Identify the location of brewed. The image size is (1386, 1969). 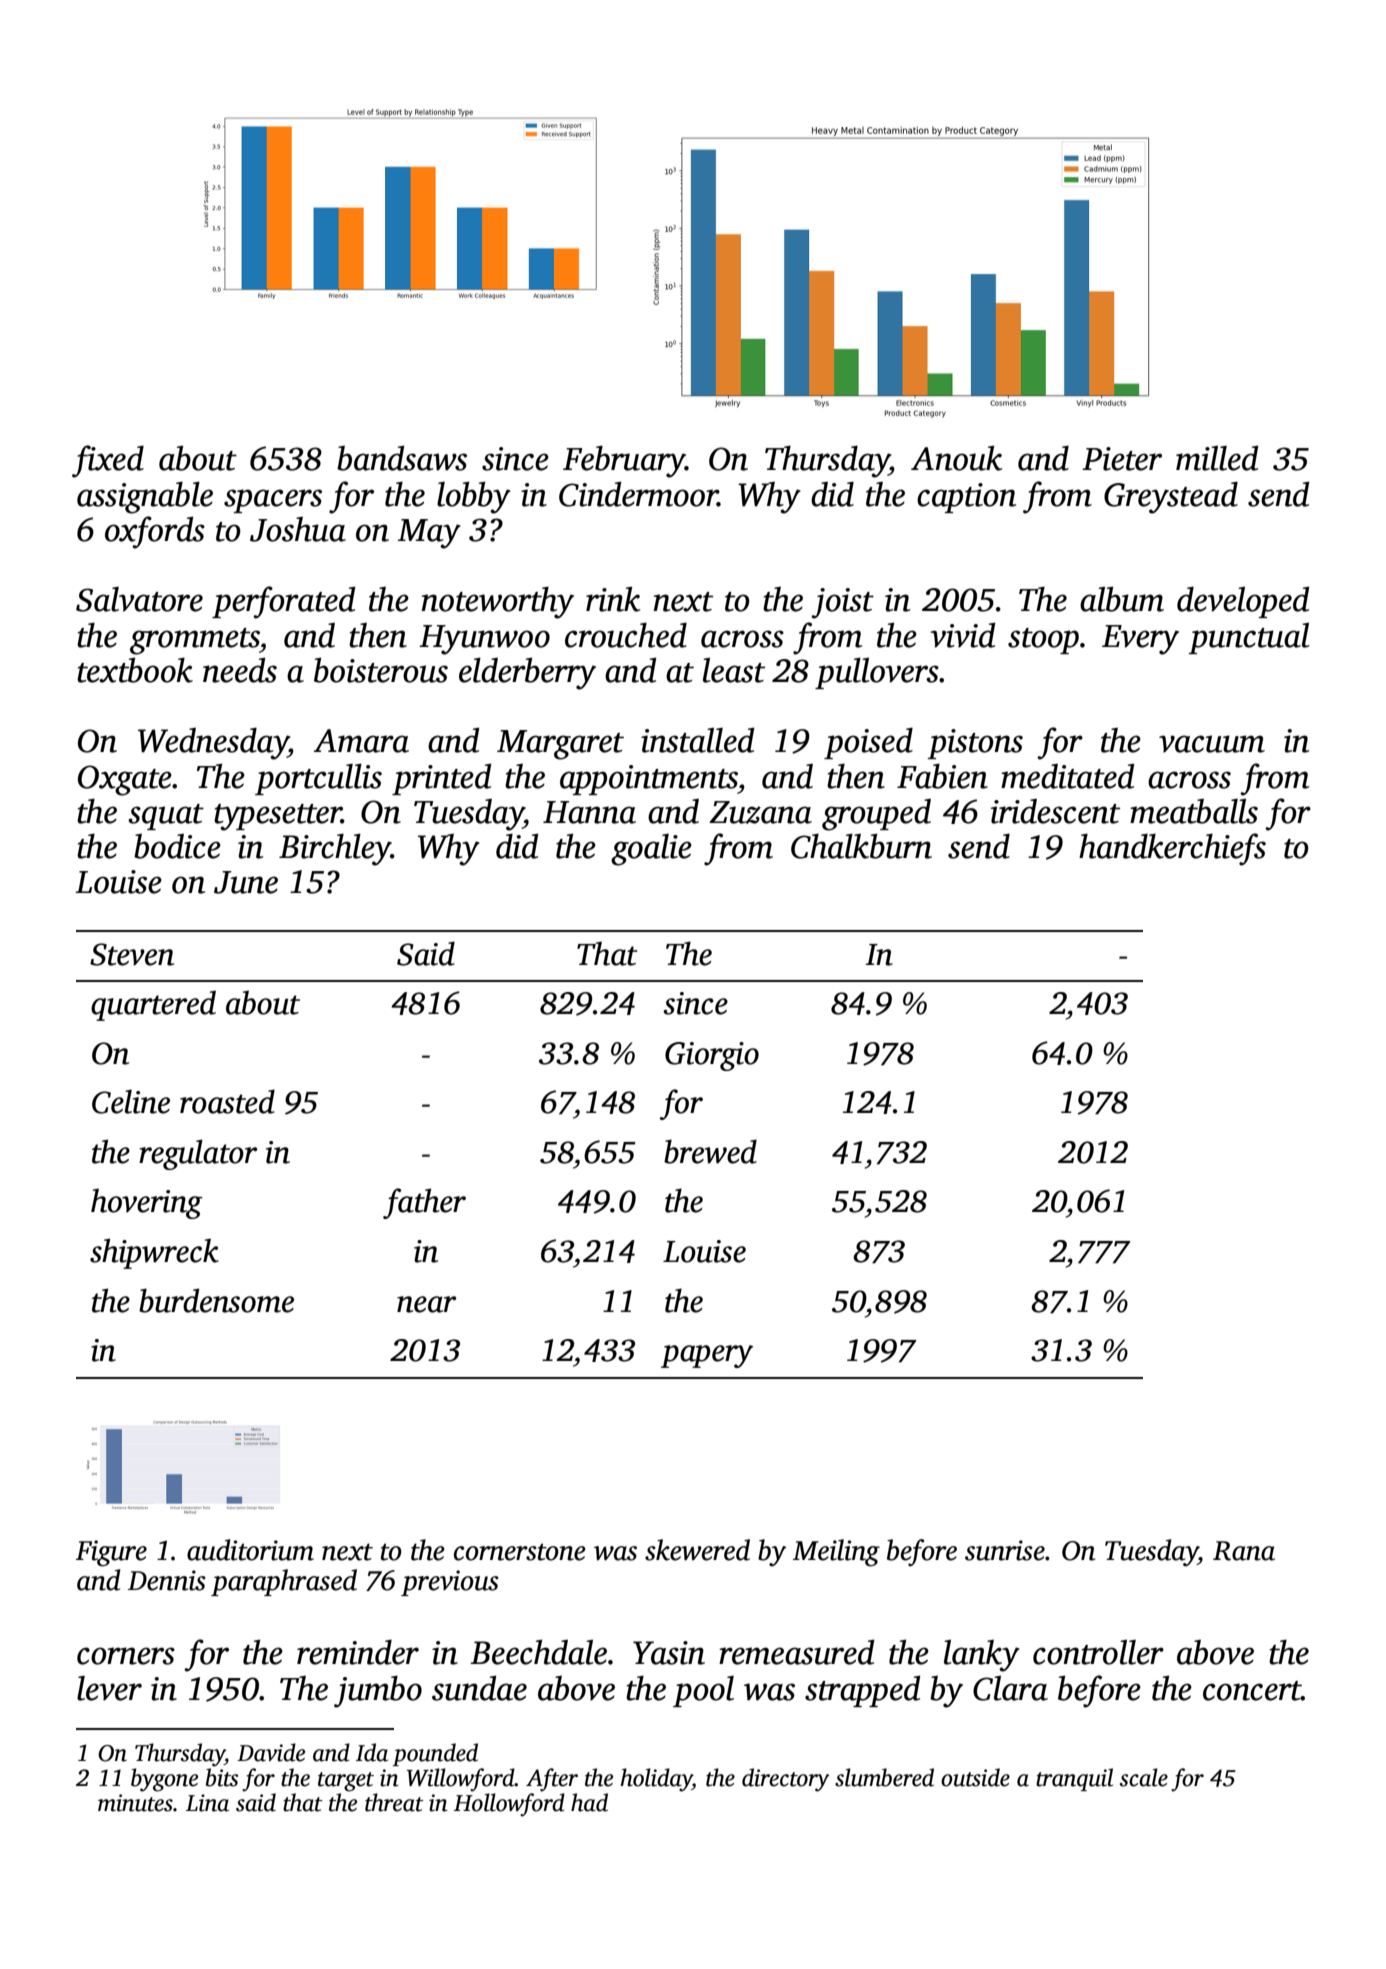
(710, 1151).
